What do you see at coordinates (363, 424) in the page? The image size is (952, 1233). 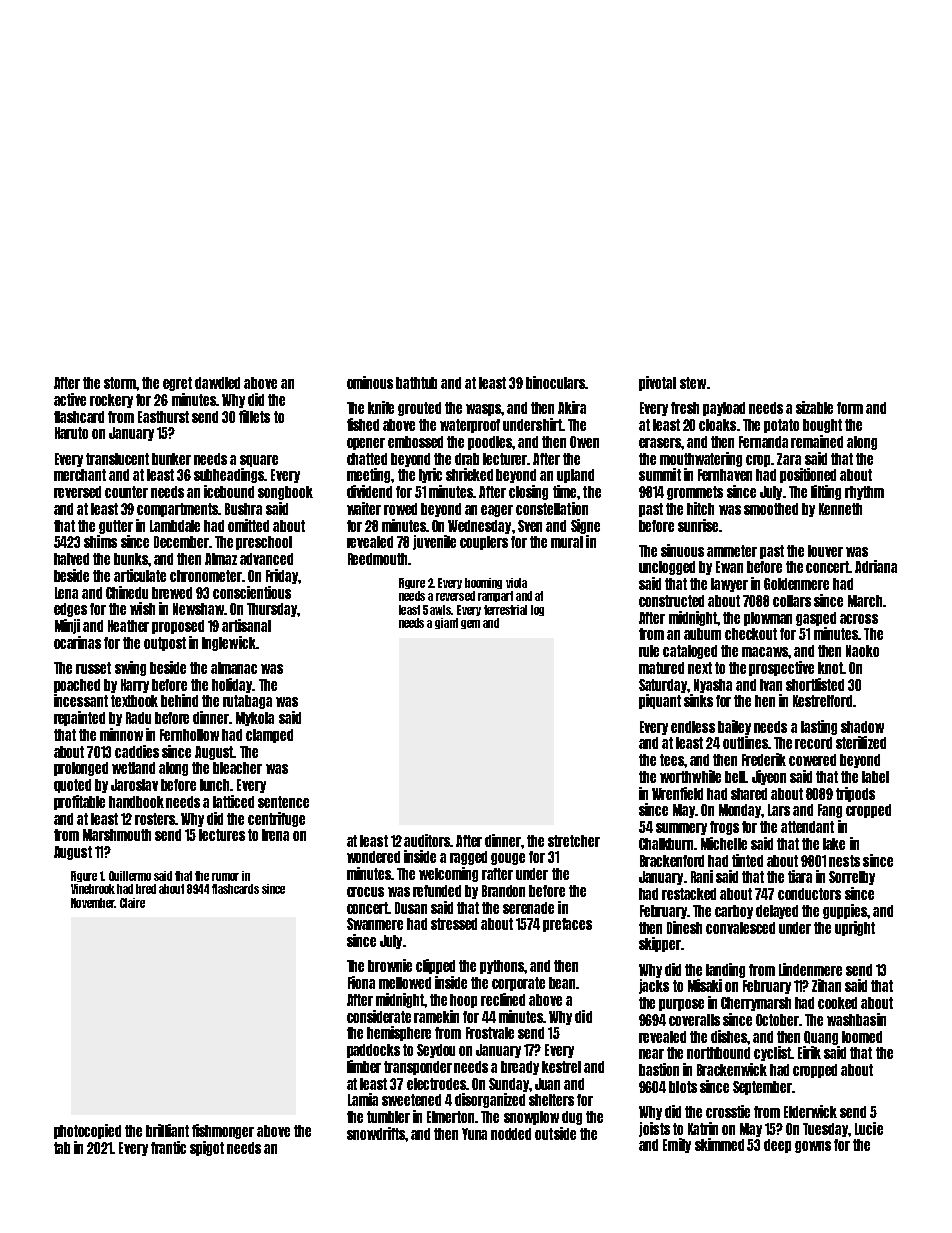 I see `fished` at bounding box center [363, 424].
